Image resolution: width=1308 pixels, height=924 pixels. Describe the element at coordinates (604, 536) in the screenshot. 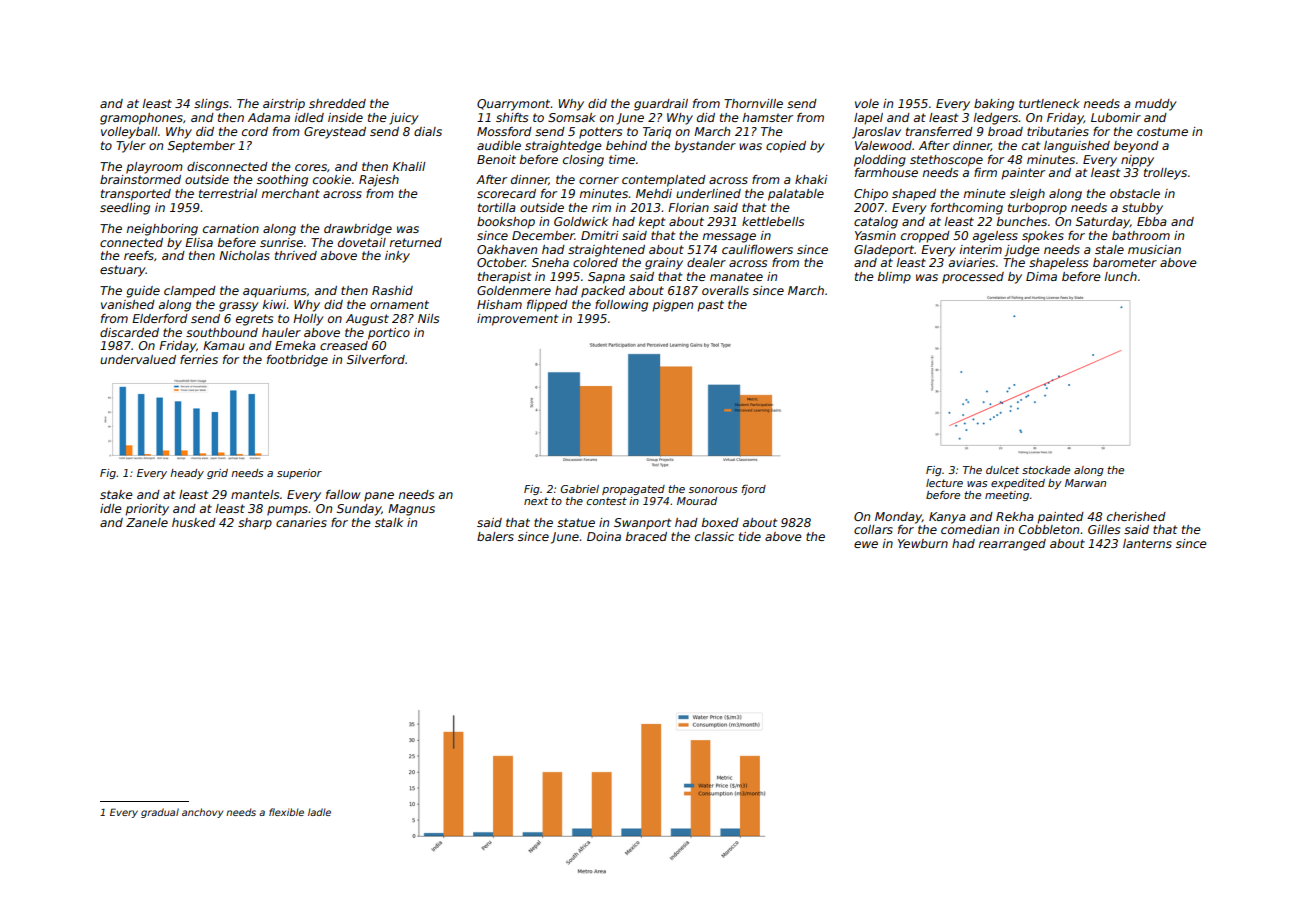

I see `Doina` at that location.
